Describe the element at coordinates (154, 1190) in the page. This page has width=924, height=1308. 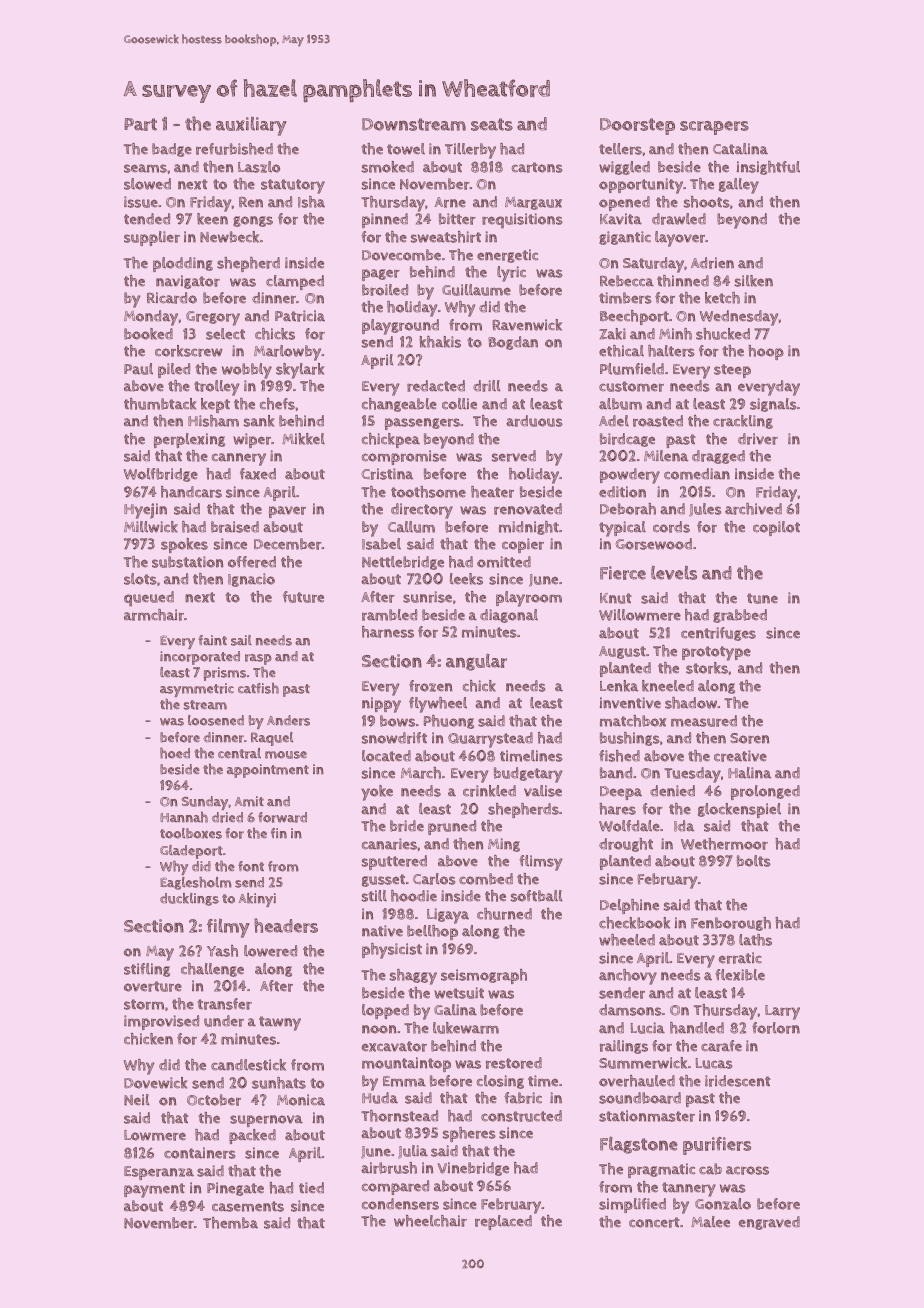
I see `payment` at that location.
